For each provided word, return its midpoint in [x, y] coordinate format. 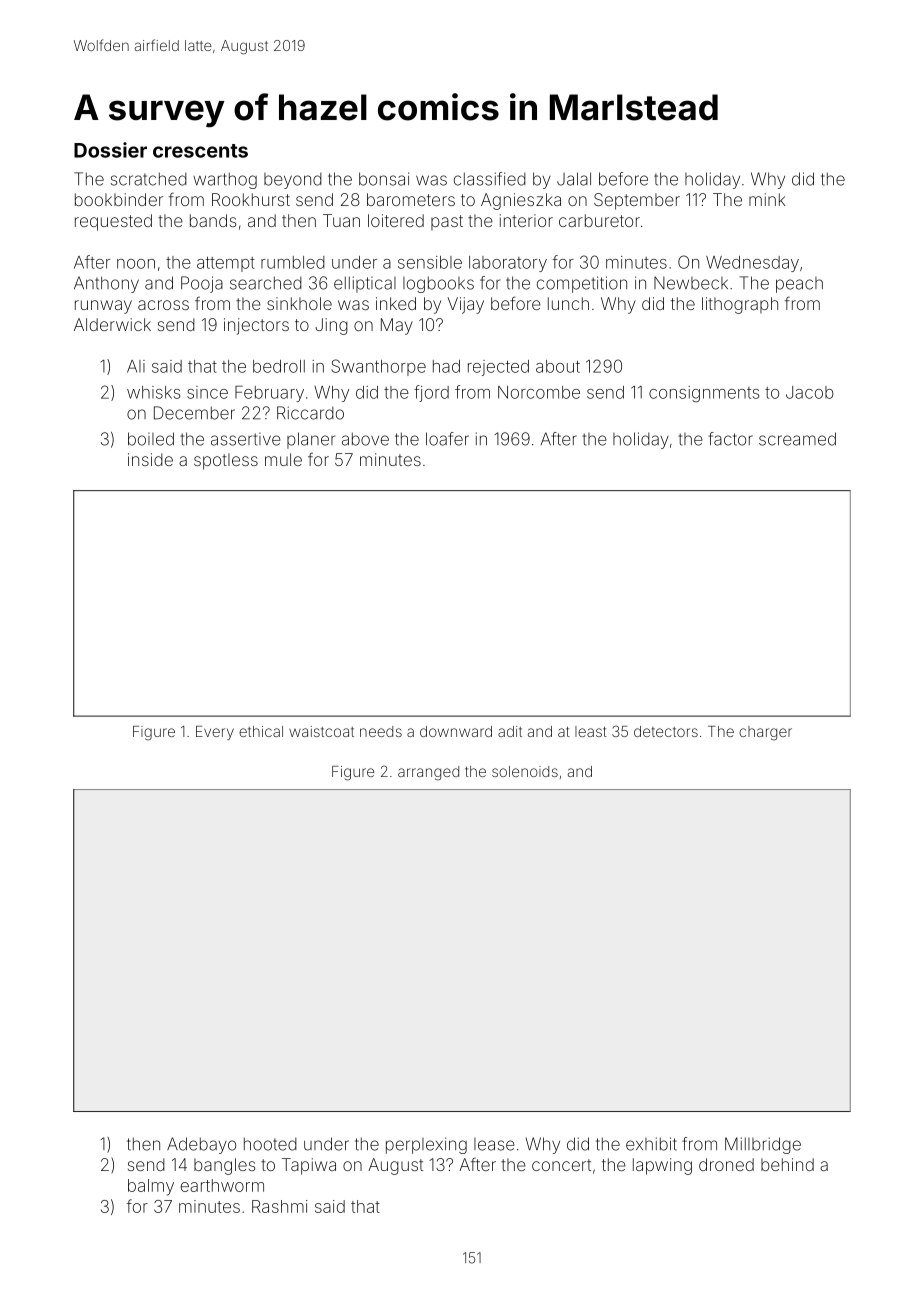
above [365, 439]
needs [381, 731]
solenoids [525, 771]
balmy [151, 1187]
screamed [797, 439]
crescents [200, 151]
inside [150, 459]
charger [765, 733]
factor [730, 439]
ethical [261, 731]
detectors [666, 731]
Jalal [574, 179]
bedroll [279, 366]
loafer [447, 439]
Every [215, 733]
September [637, 201]
